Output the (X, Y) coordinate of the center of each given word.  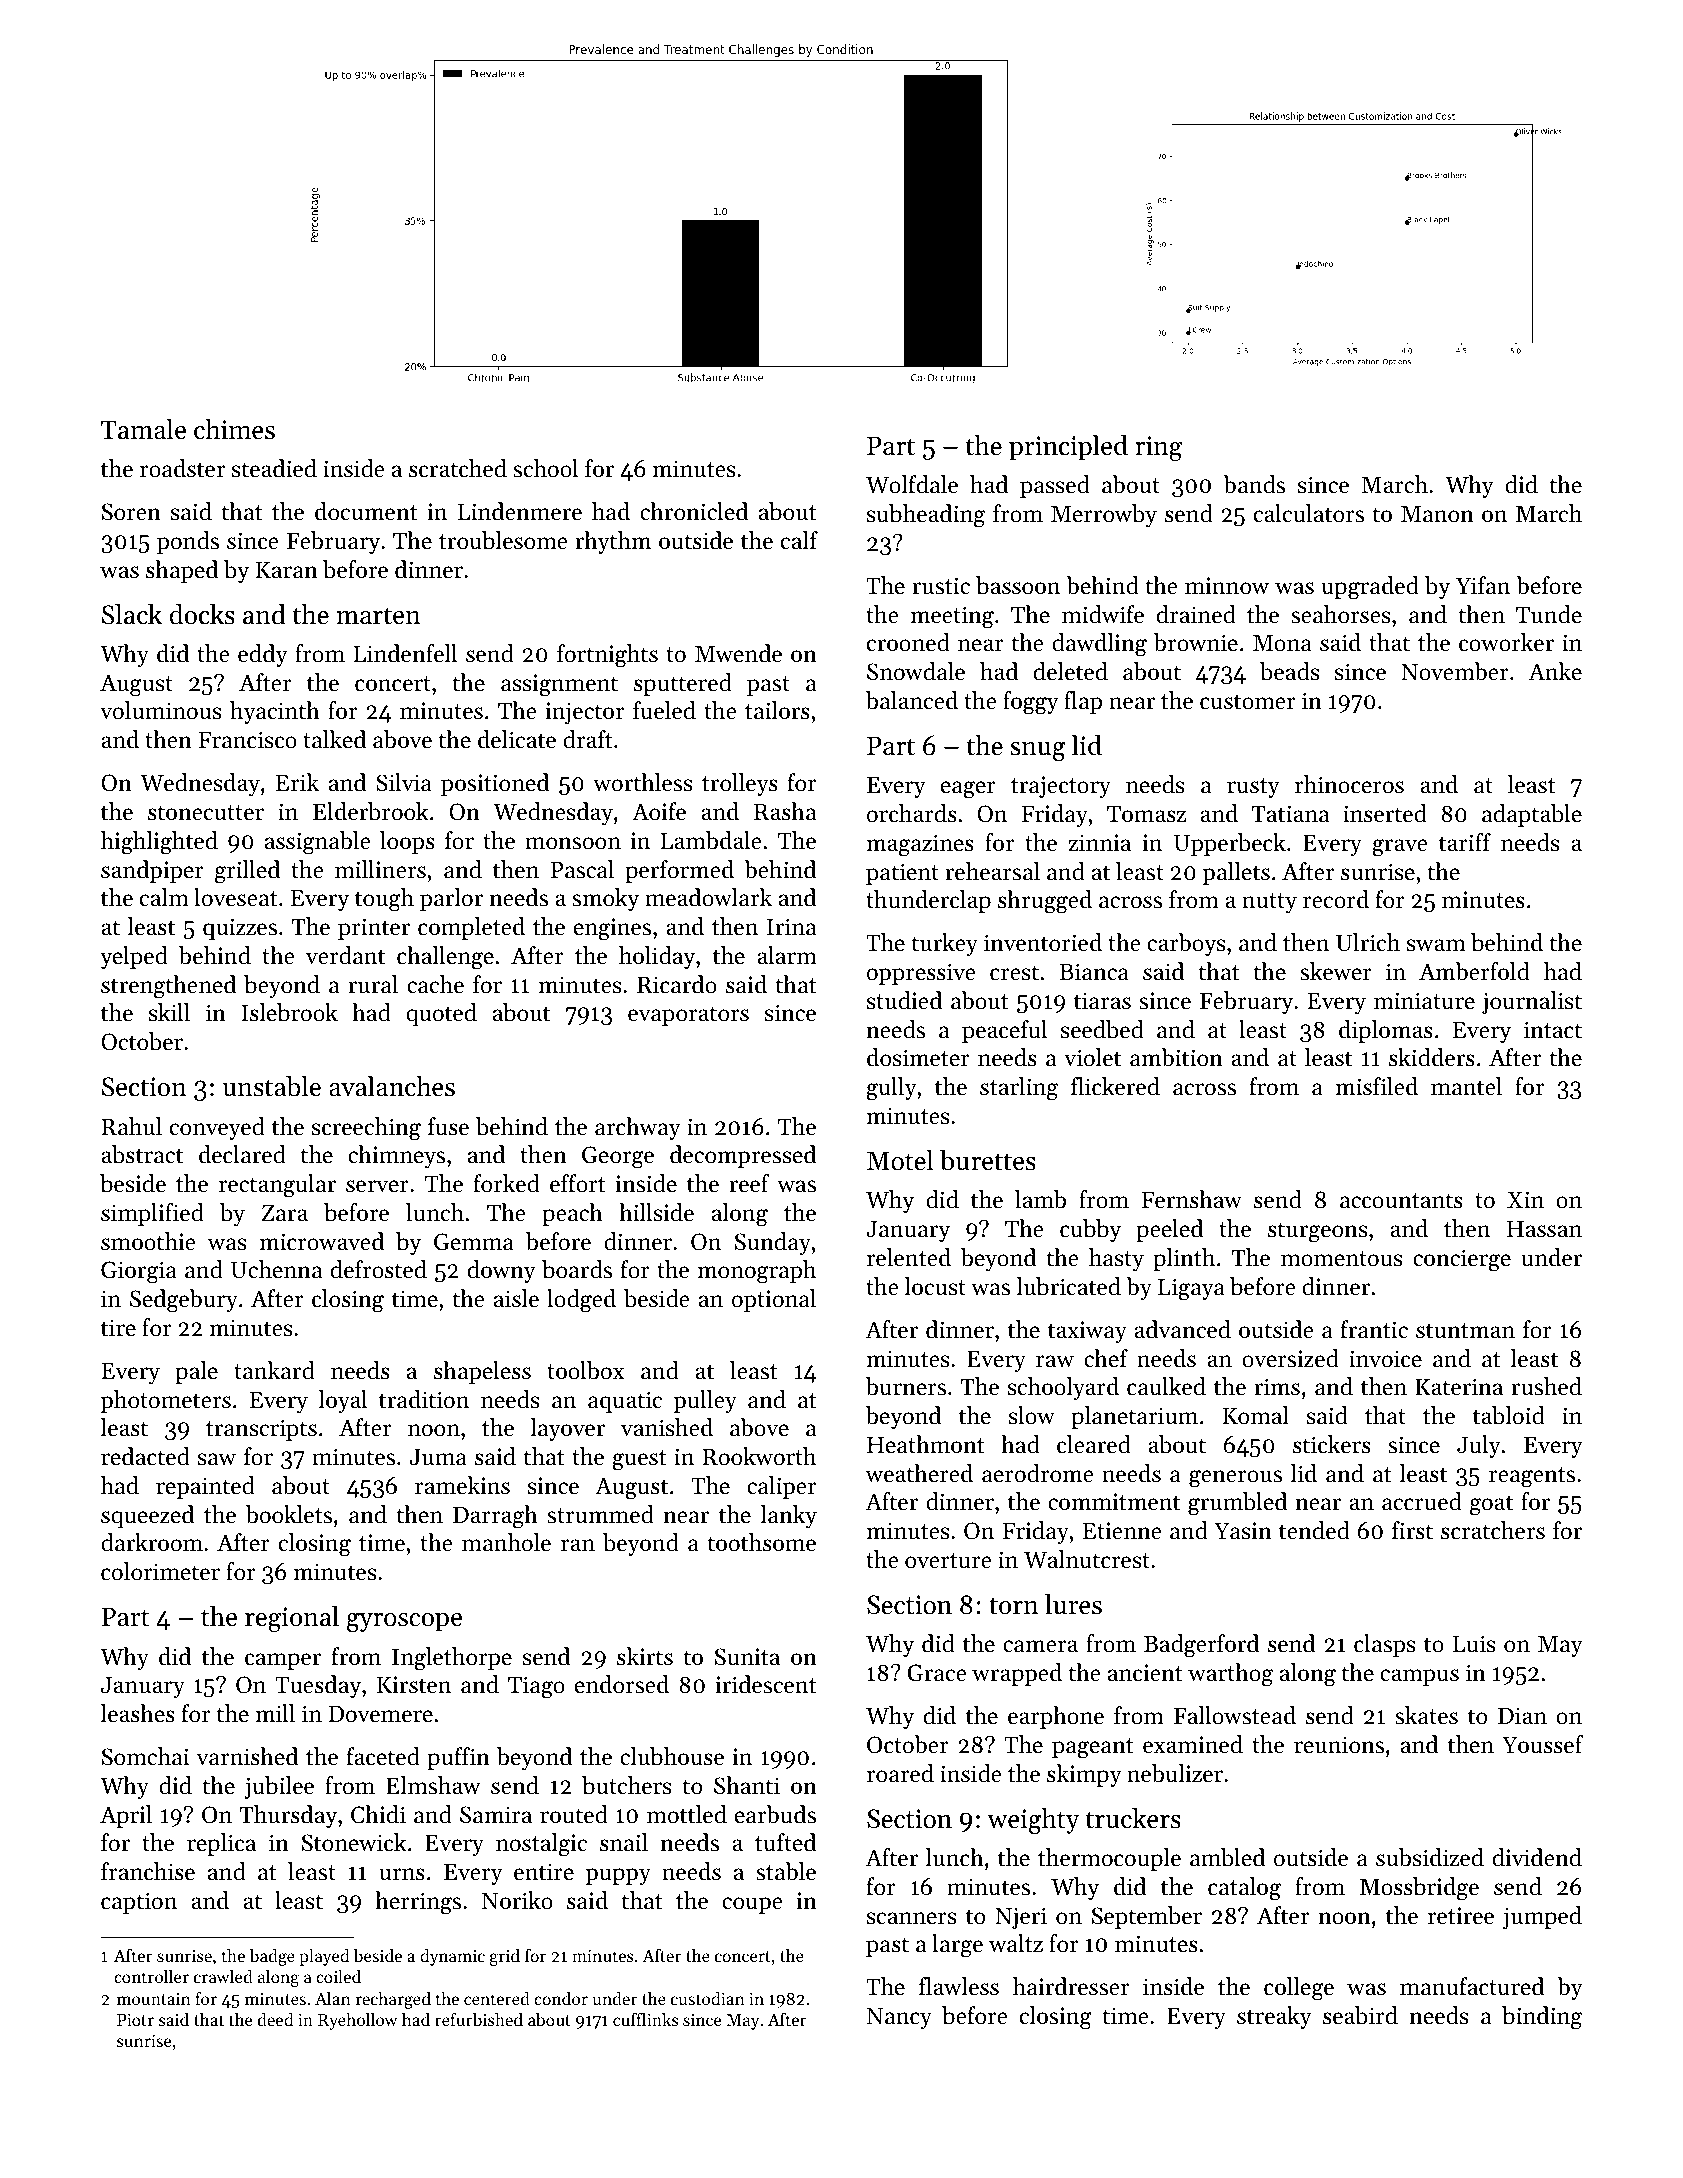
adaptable (1532, 815)
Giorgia (139, 1272)
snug (1038, 751)
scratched (458, 468)
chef (1106, 1358)
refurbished (479, 2019)
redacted (145, 1456)
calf (799, 540)
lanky (788, 1516)
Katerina (1459, 1387)
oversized (1290, 1358)
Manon (1437, 514)
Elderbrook (371, 811)
